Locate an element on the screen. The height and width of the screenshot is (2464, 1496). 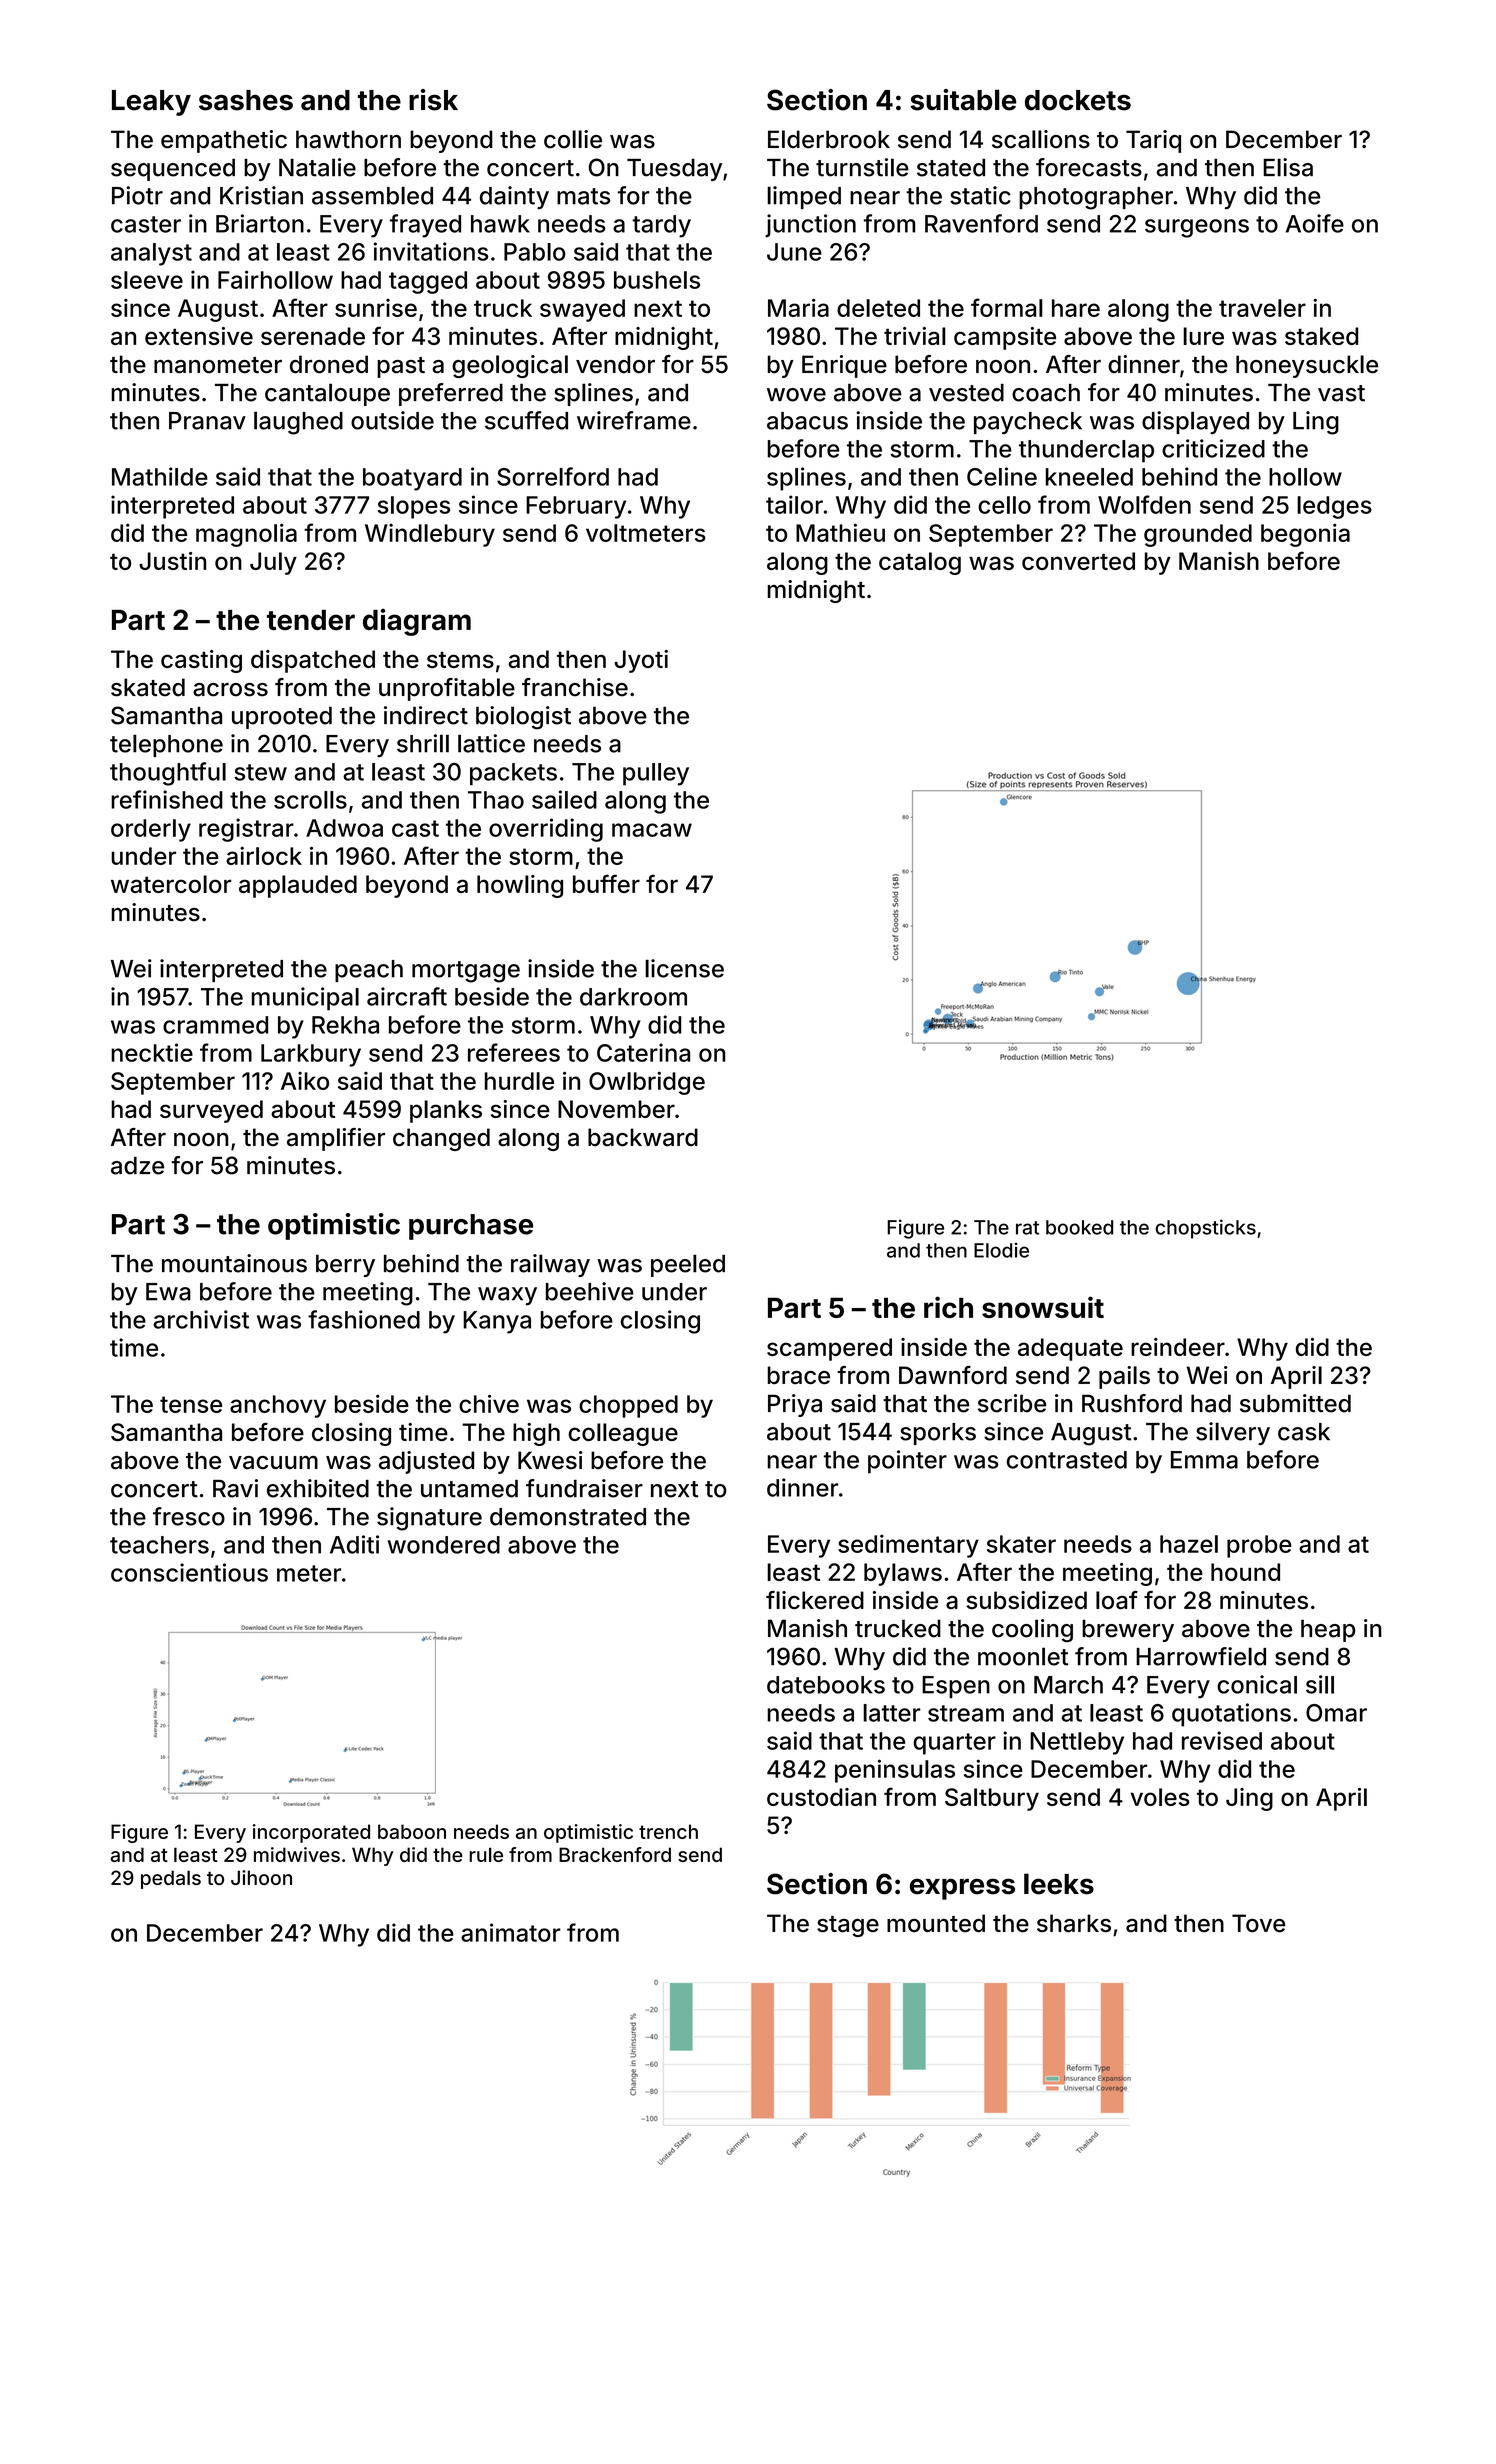
Jihoon is located at coordinates (261, 1877).
